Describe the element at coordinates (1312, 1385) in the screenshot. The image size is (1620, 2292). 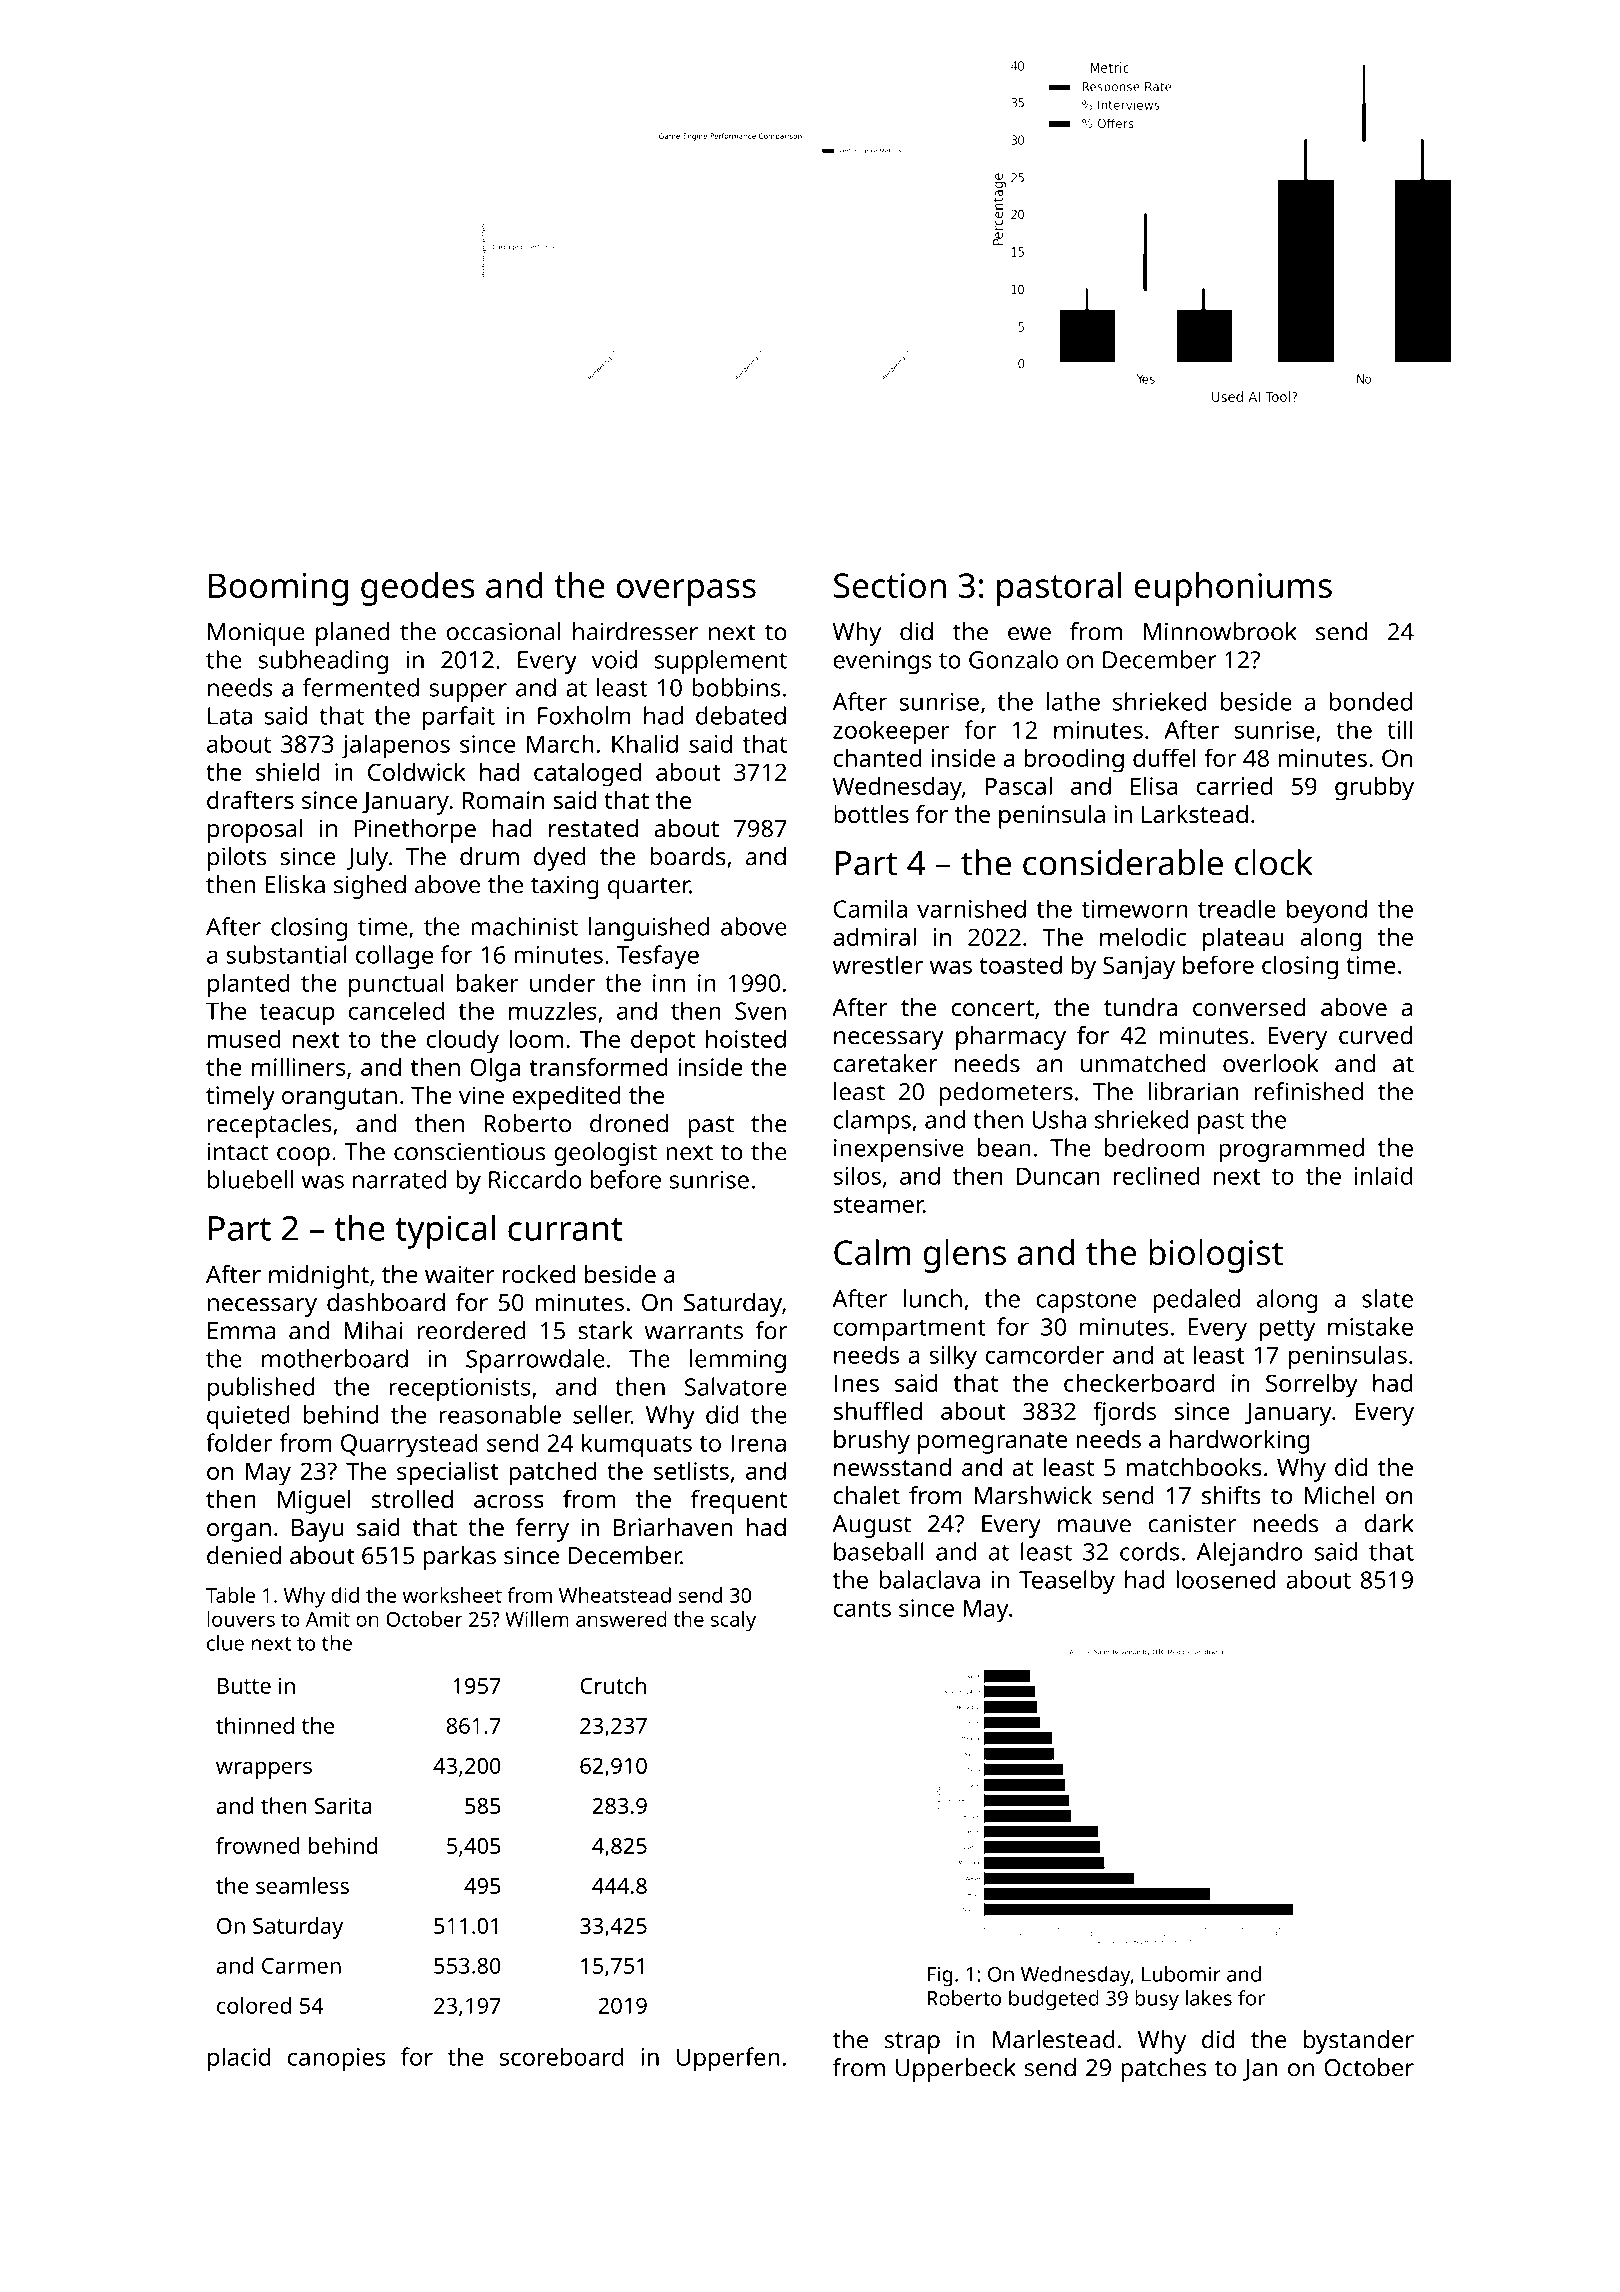
I see `Sorrelby` at that location.
